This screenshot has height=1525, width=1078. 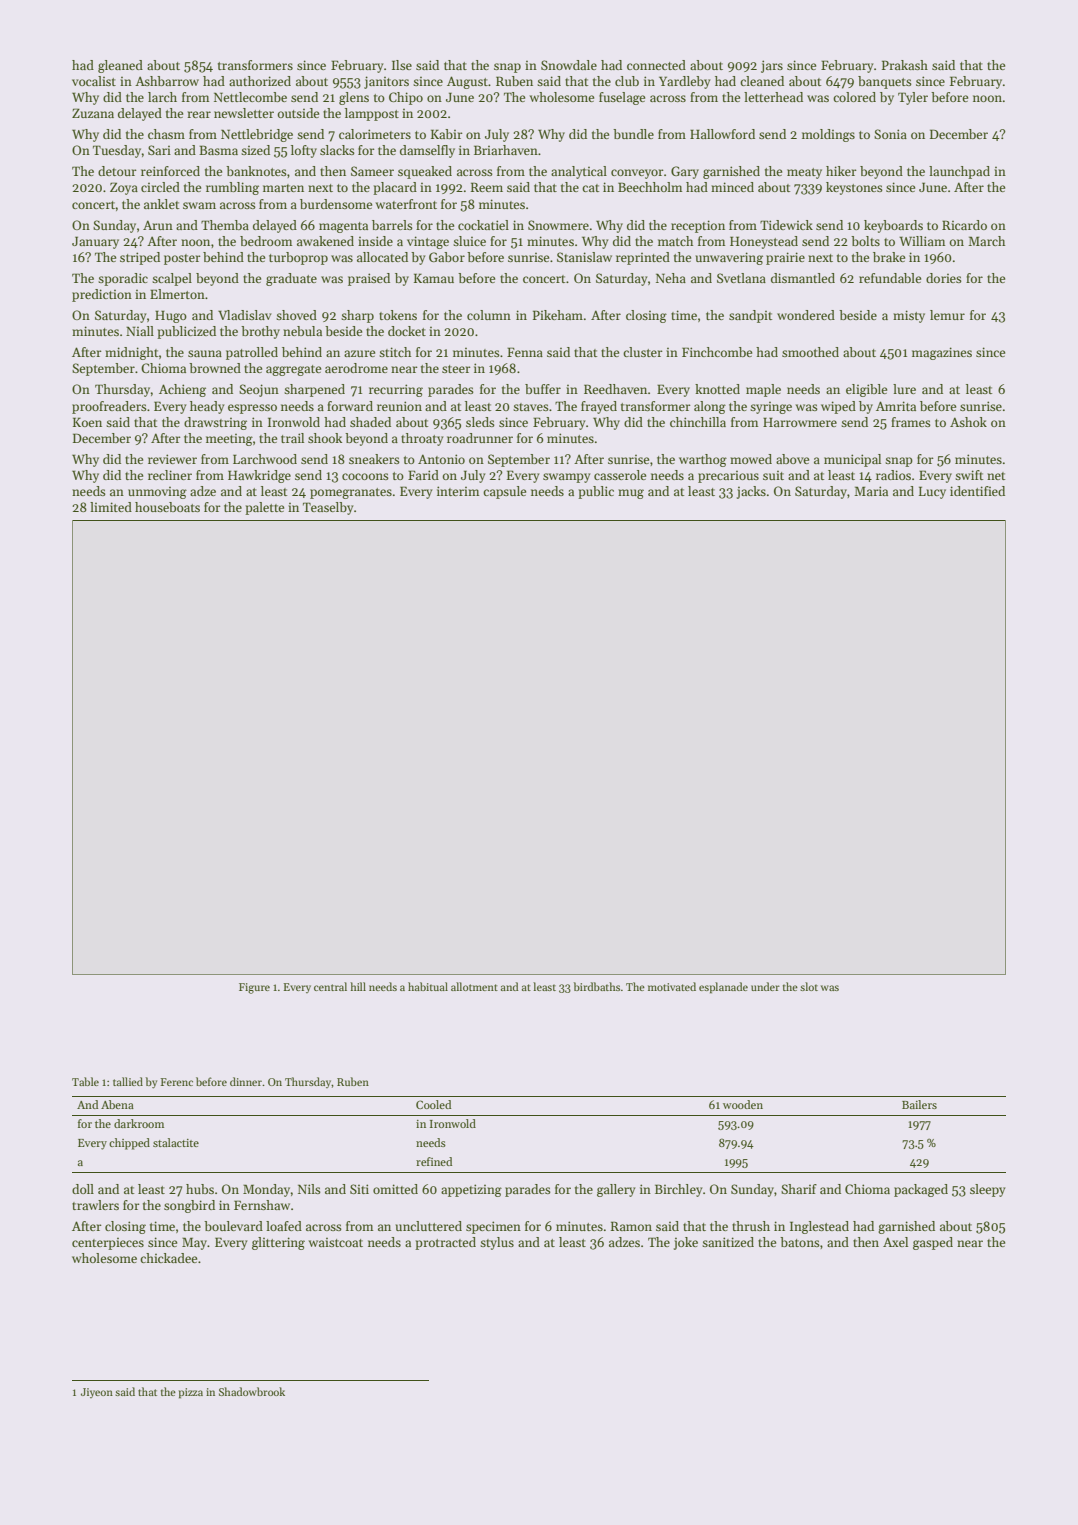 What do you see at coordinates (97, 1393) in the screenshot?
I see `Jiyeon` at bounding box center [97, 1393].
